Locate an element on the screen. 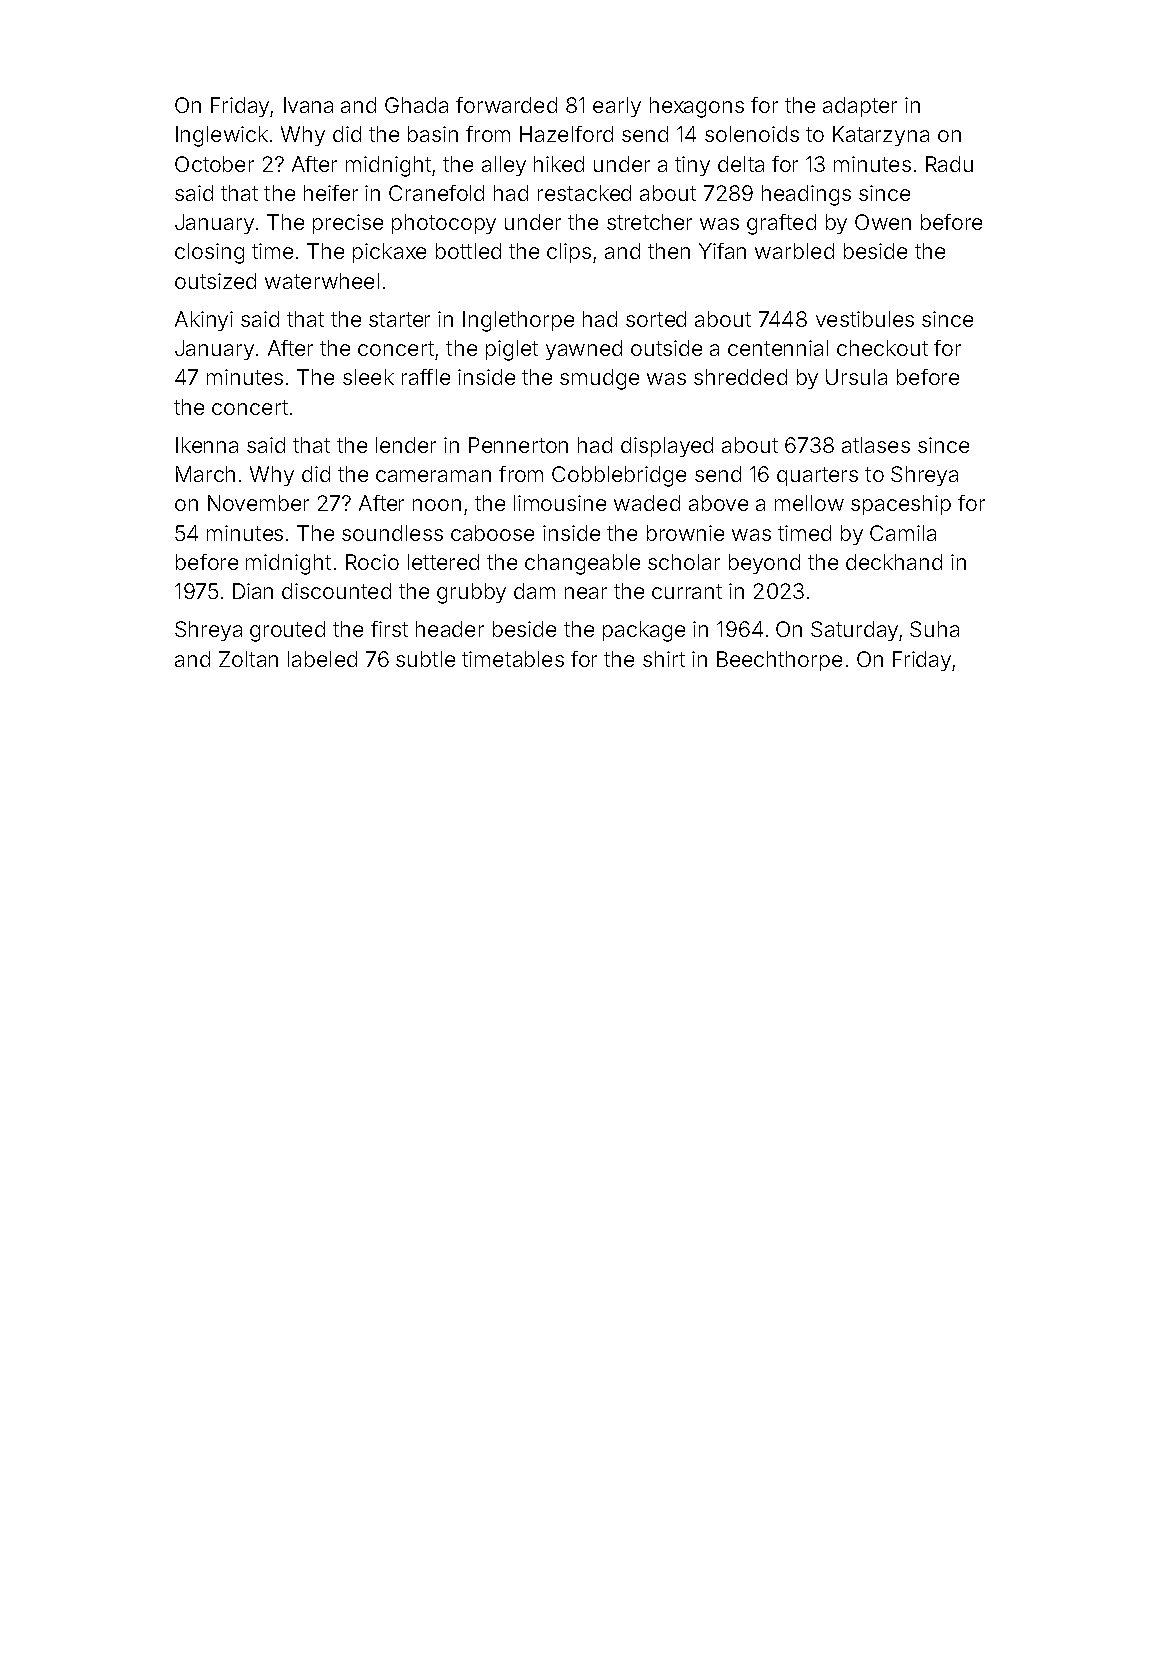 This screenshot has height=1654, width=1165. Inglewick is located at coordinates (222, 136).
